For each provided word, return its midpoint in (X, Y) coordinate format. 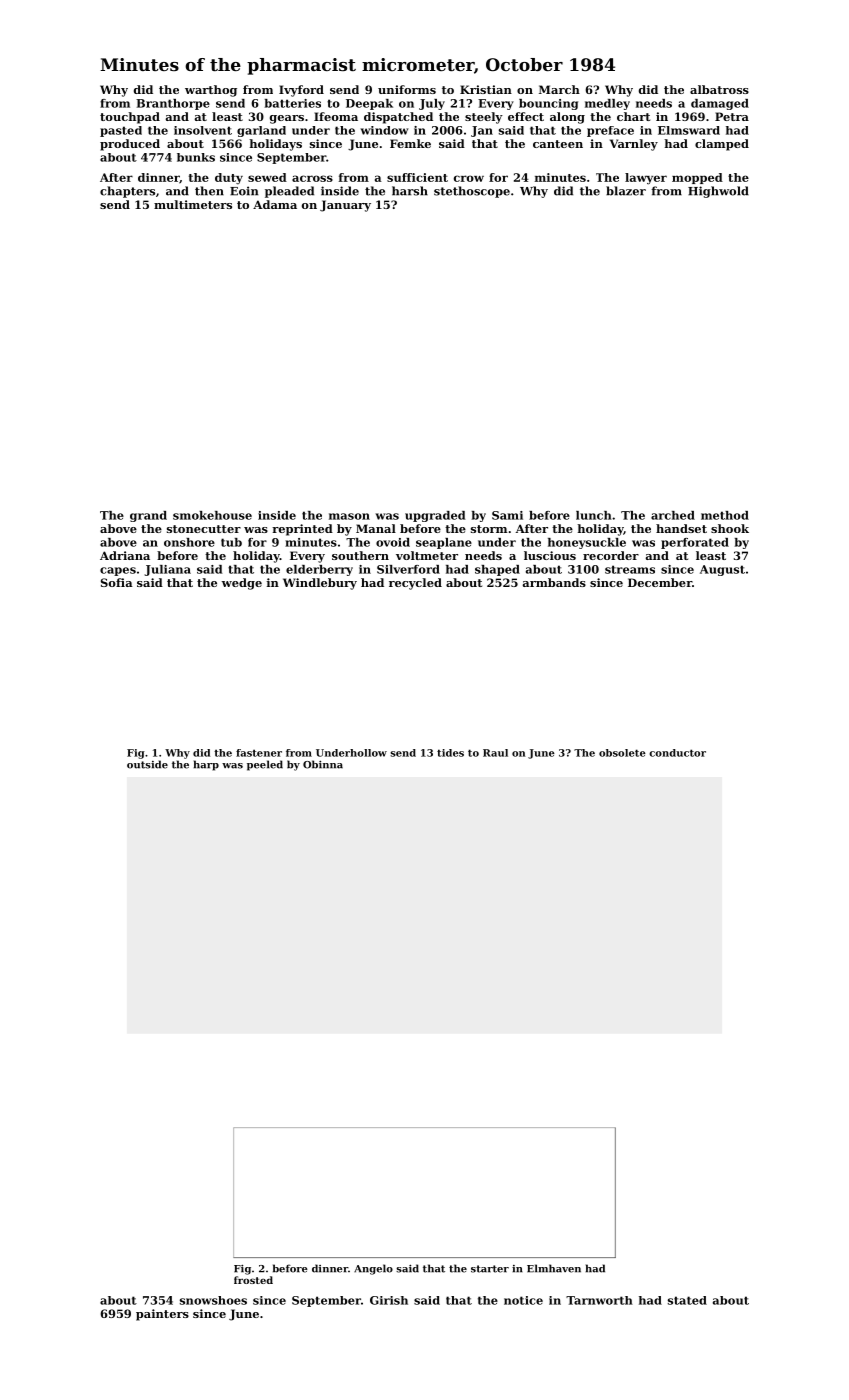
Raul (495, 753)
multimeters (193, 204)
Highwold (718, 192)
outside (147, 764)
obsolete (622, 753)
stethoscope (472, 192)
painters (162, 1315)
